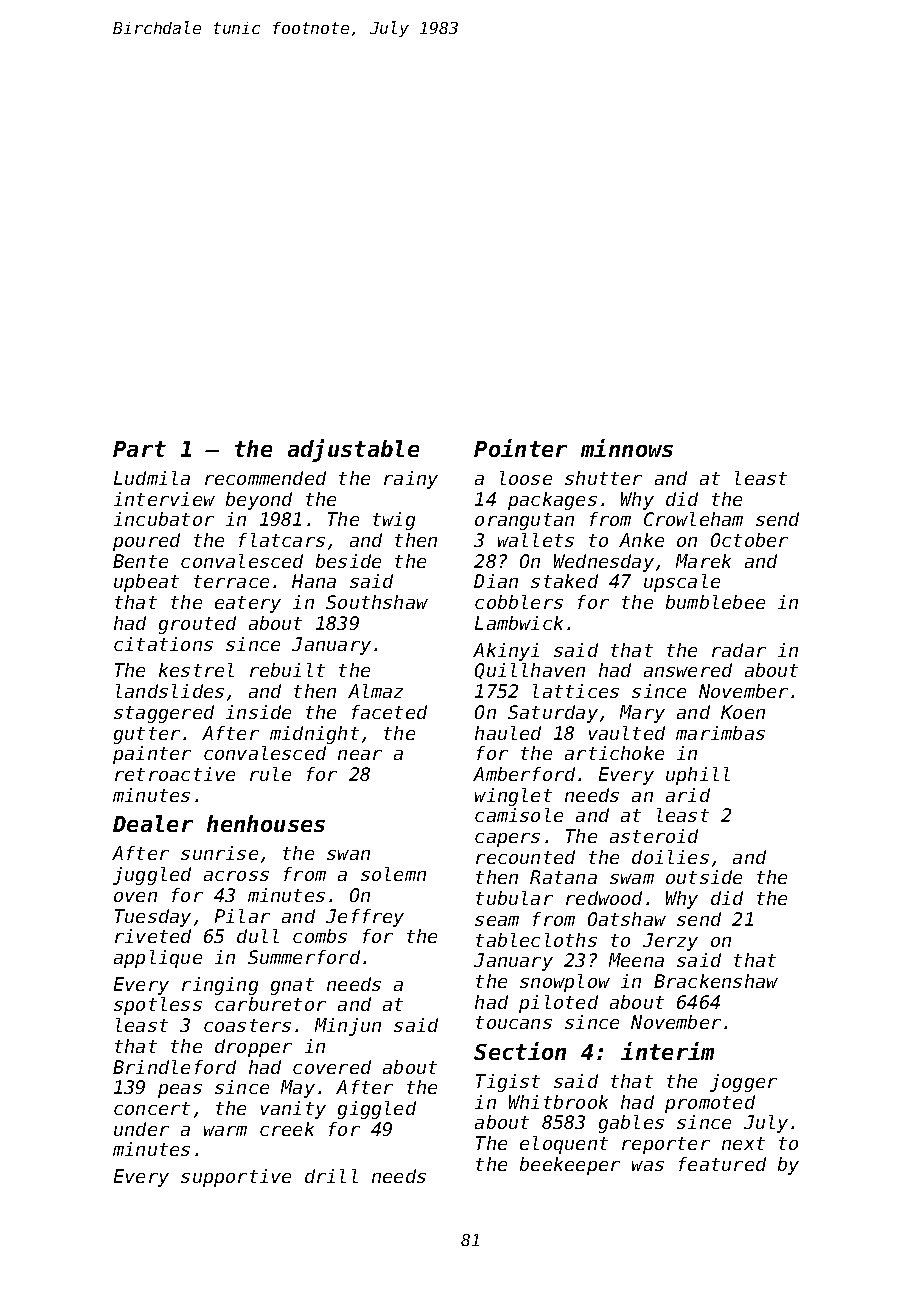 This screenshot has width=924, height=1308. Describe the element at coordinates (576, 691) in the screenshot. I see `lattices` at that location.
